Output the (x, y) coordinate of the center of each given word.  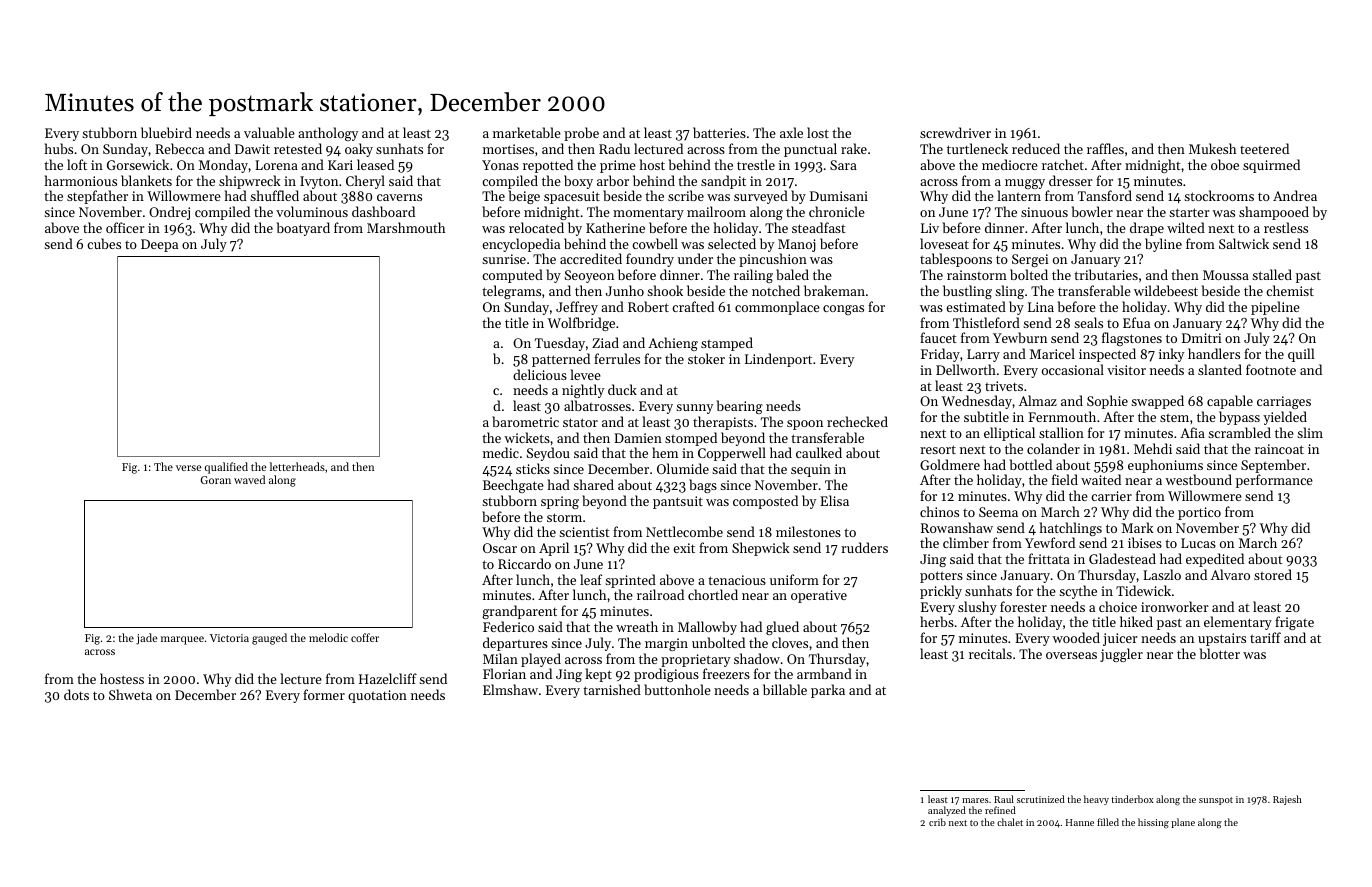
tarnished (612, 689)
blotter (1220, 653)
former (324, 694)
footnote (1271, 369)
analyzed (947, 811)
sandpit (723, 182)
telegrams (511, 292)
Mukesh (1212, 148)
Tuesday (560, 344)
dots (76, 694)
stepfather (97, 197)
